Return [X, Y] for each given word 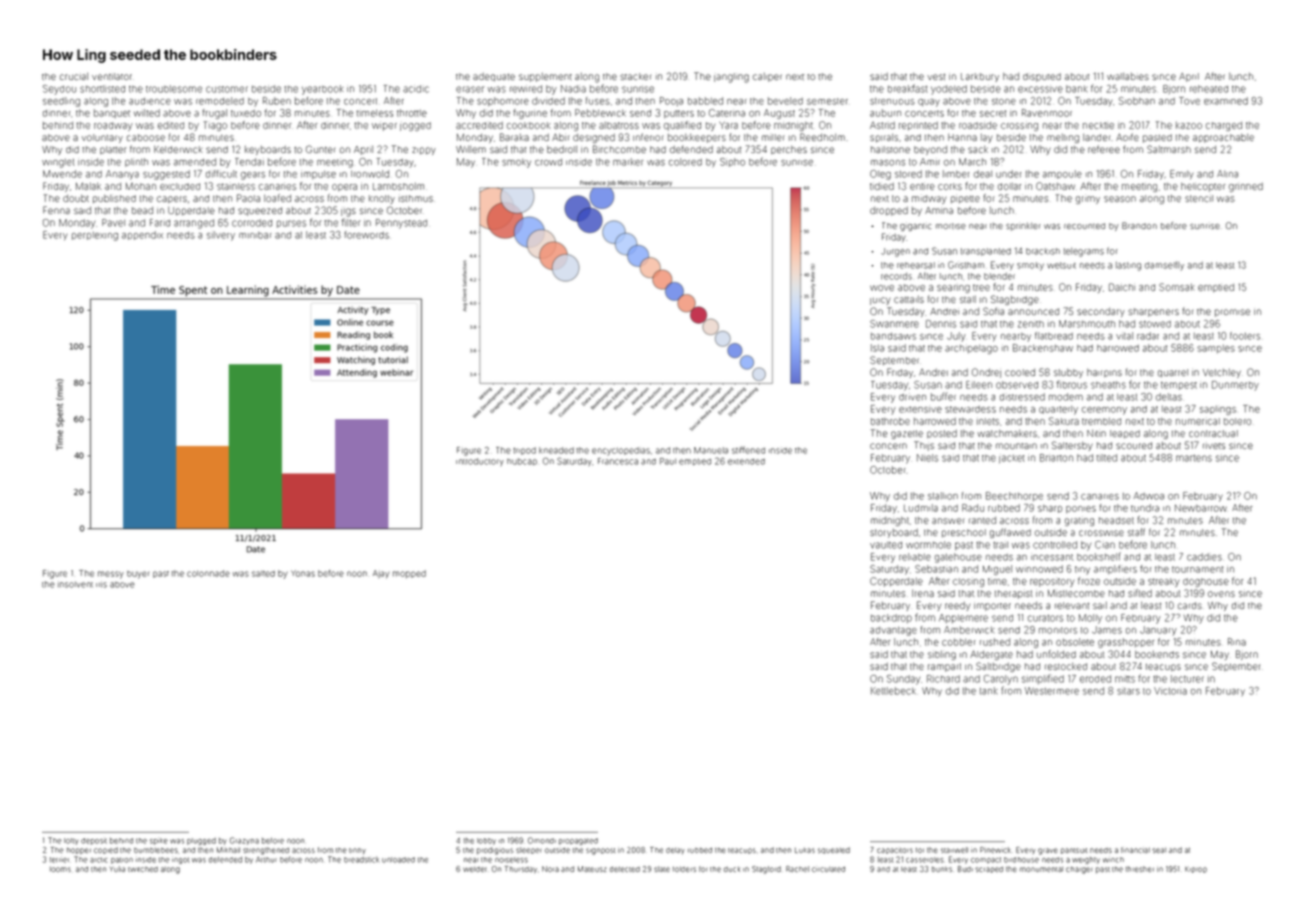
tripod [524, 451]
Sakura [1064, 421]
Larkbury [980, 77]
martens [1194, 458]
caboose [146, 137]
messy [111, 575]
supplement [545, 77]
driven [912, 397]
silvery [221, 236]
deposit [94, 841]
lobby [486, 841]
